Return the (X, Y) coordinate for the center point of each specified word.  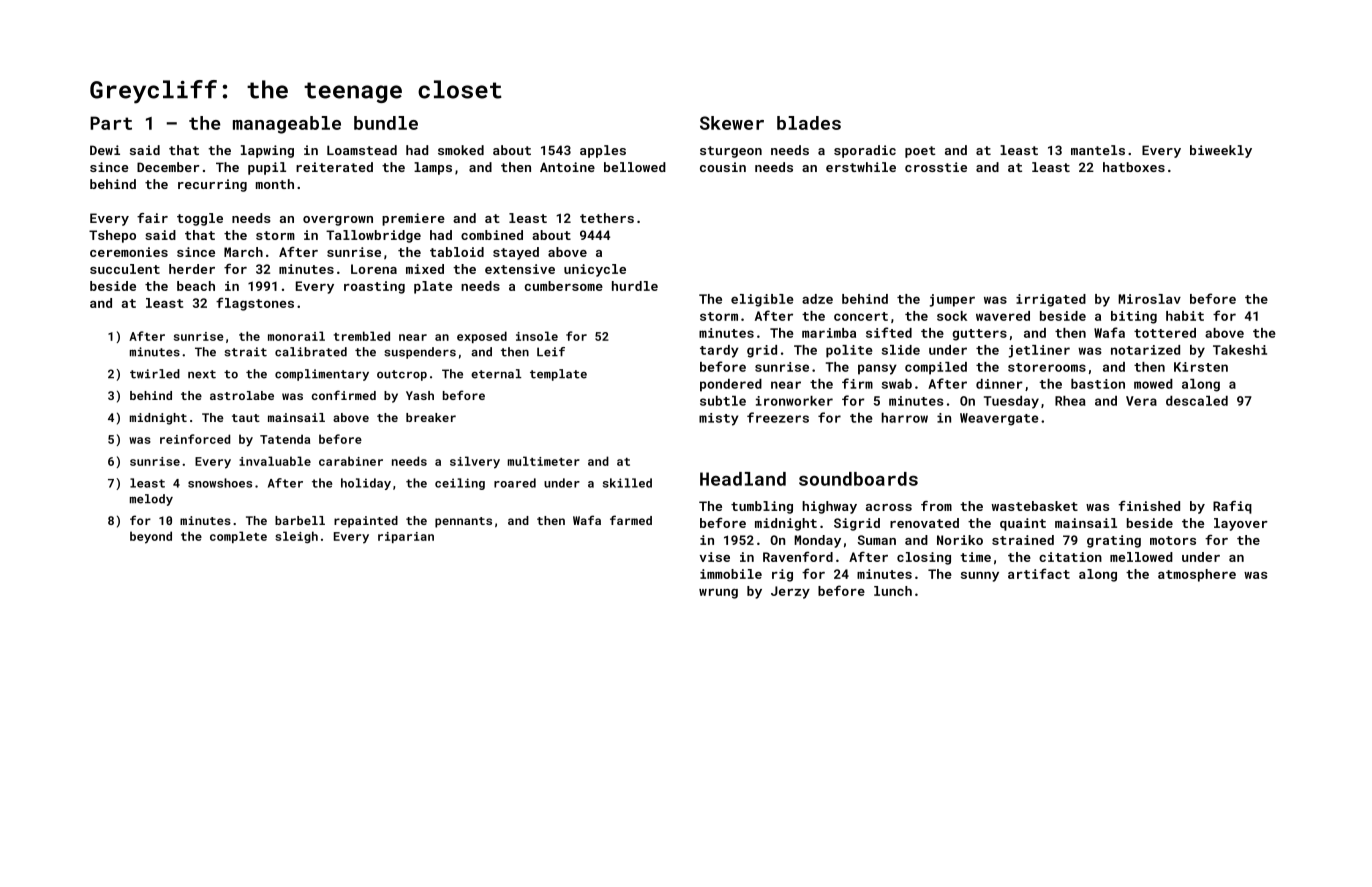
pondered (731, 385)
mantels (1098, 150)
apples (603, 151)
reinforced (195, 439)
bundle (386, 123)
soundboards (858, 479)
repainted (366, 522)
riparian (406, 537)
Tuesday (1011, 402)
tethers (607, 218)
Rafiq (1232, 507)
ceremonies (129, 252)
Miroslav (1149, 299)
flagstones (255, 304)
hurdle (635, 286)
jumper (952, 300)
